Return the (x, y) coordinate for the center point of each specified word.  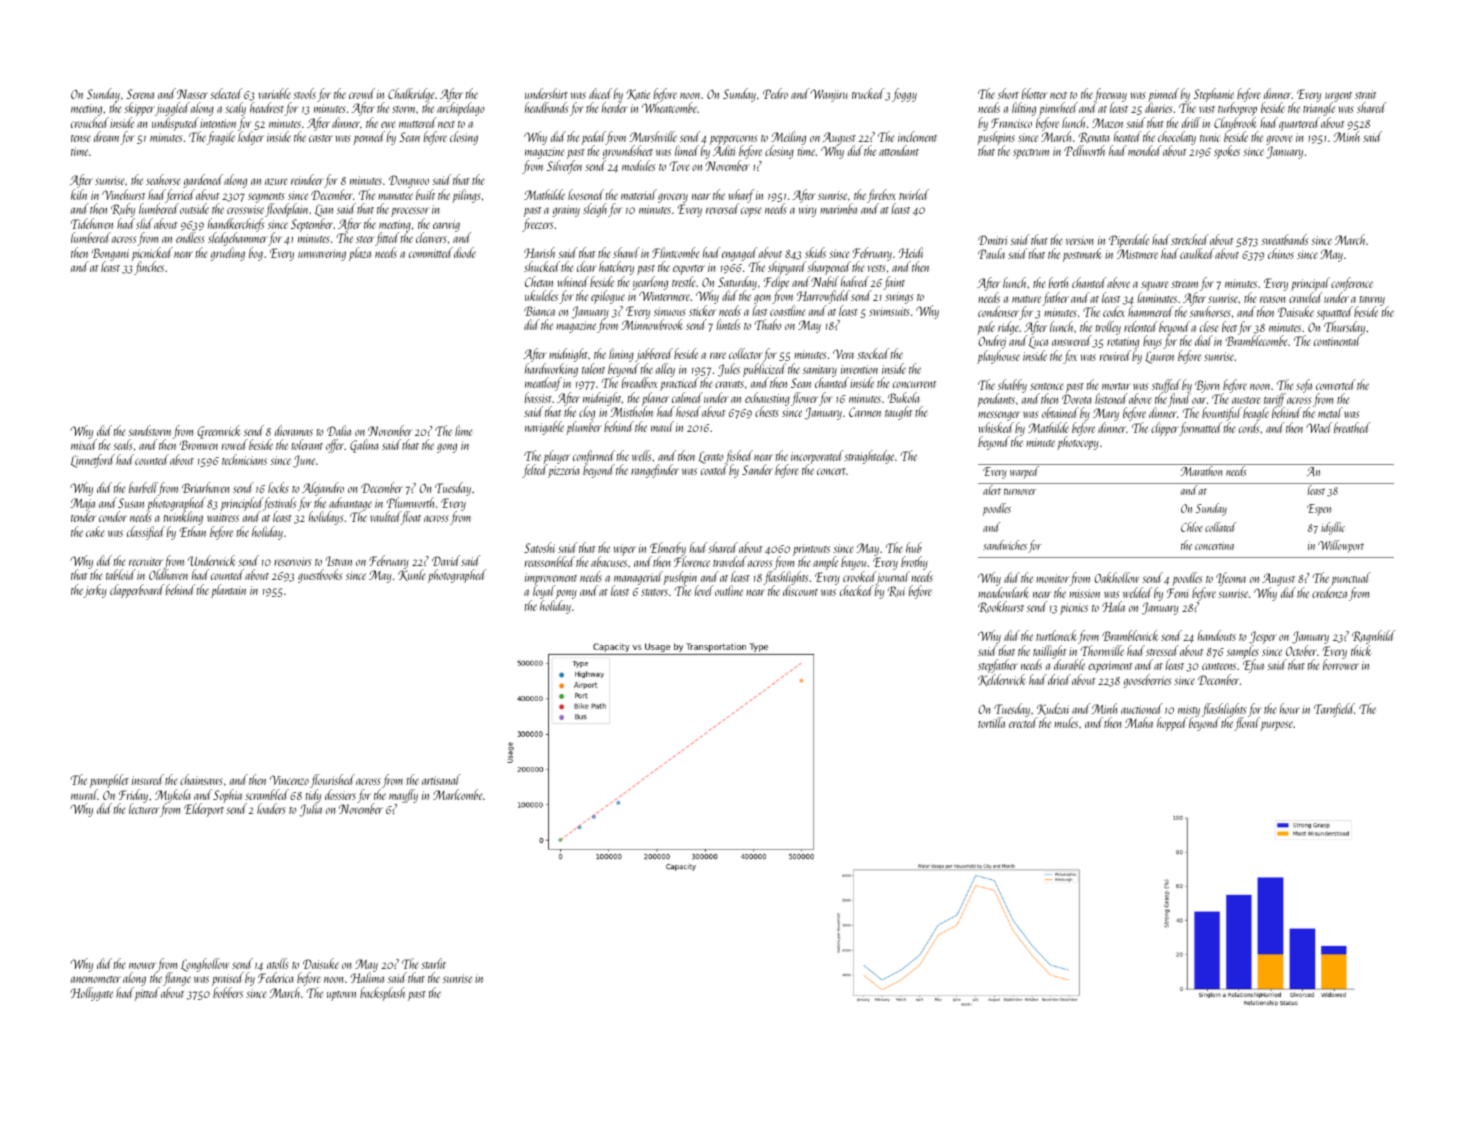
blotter (1034, 93)
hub (914, 547)
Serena (140, 94)
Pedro (775, 93)
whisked (996, 427)
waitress (223, 517)
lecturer (144, 809)
